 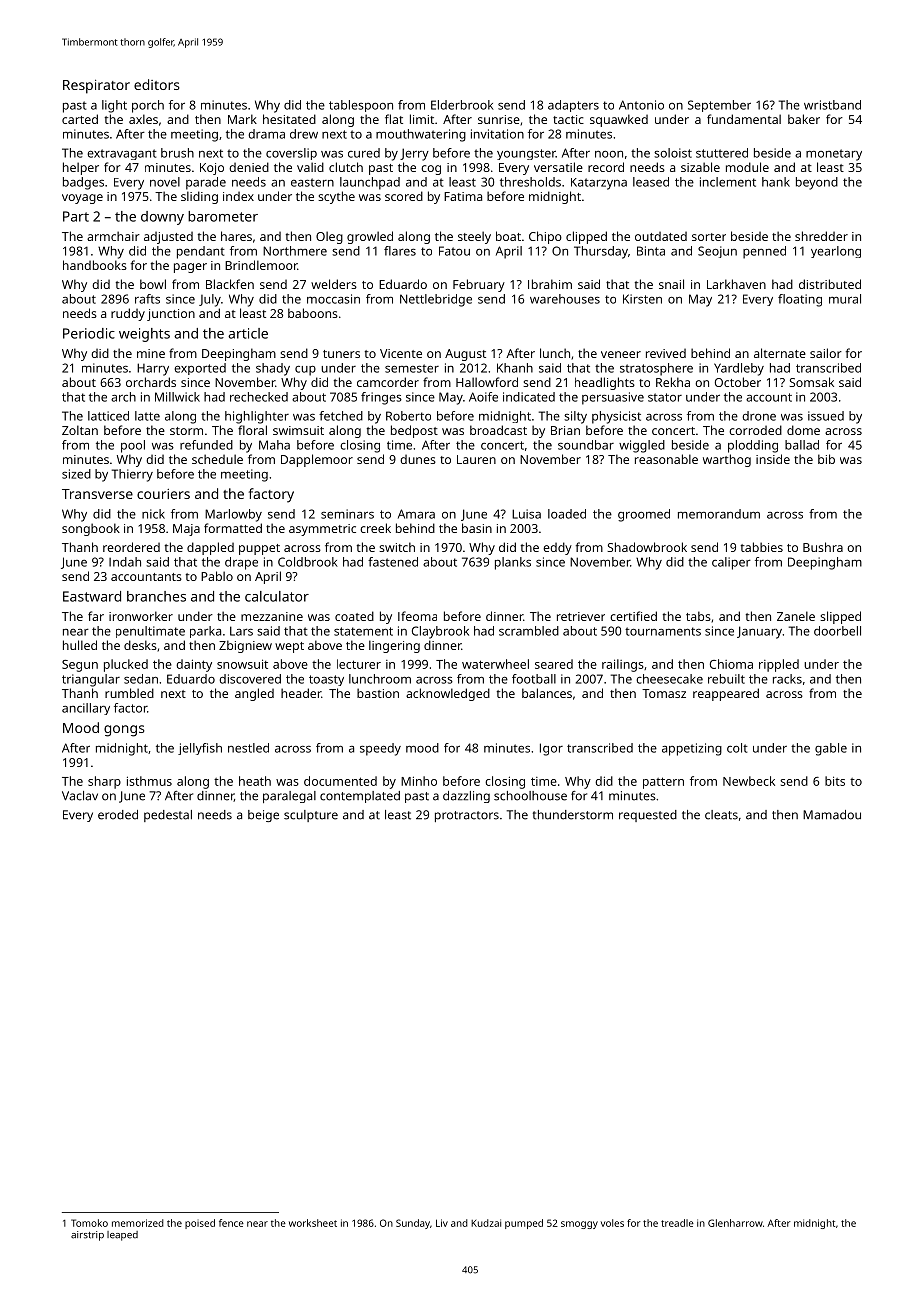 I want to click on Elderbrook, so click(x=462, y=105).
